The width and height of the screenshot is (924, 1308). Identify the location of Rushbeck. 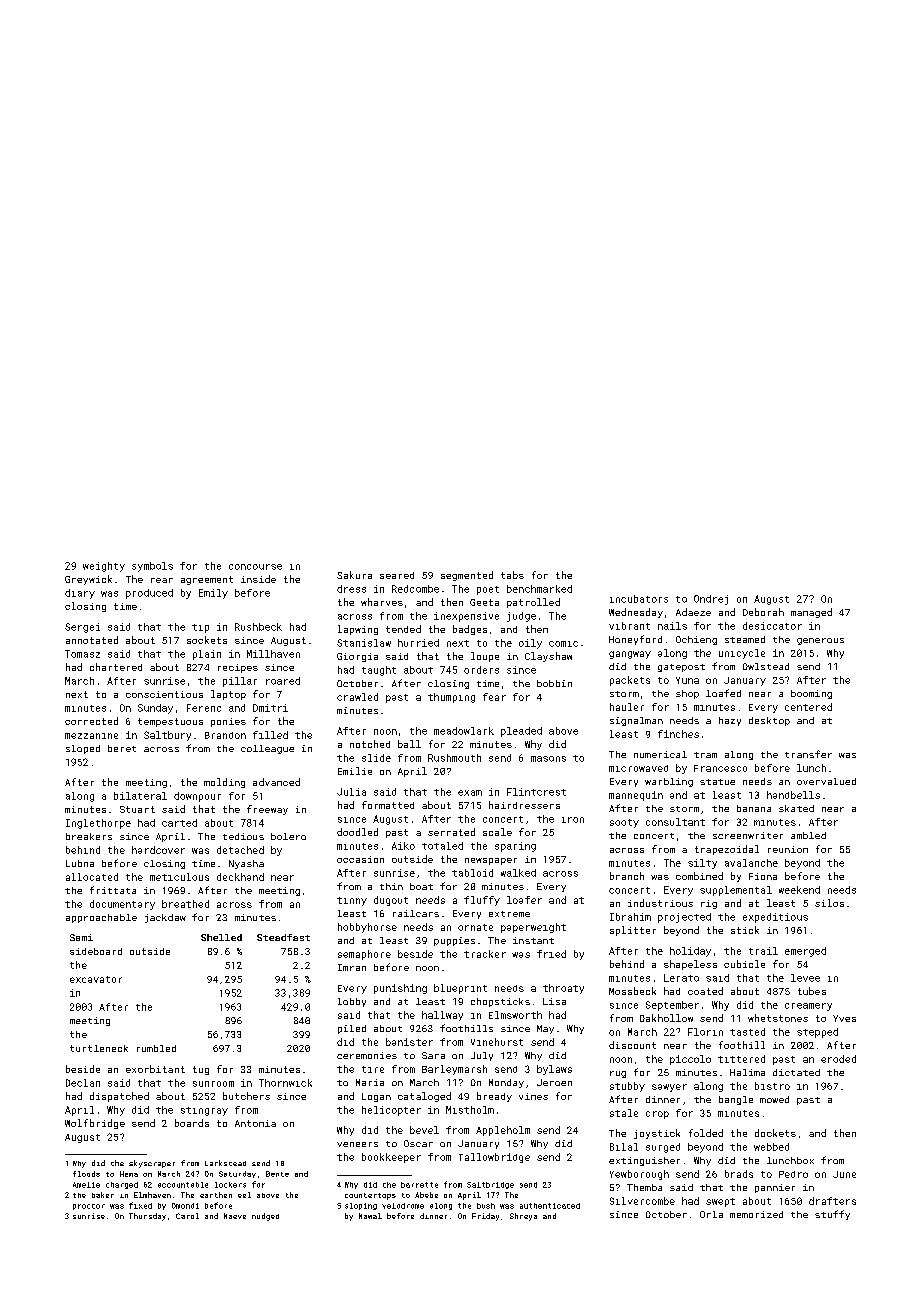
(258, 627).
